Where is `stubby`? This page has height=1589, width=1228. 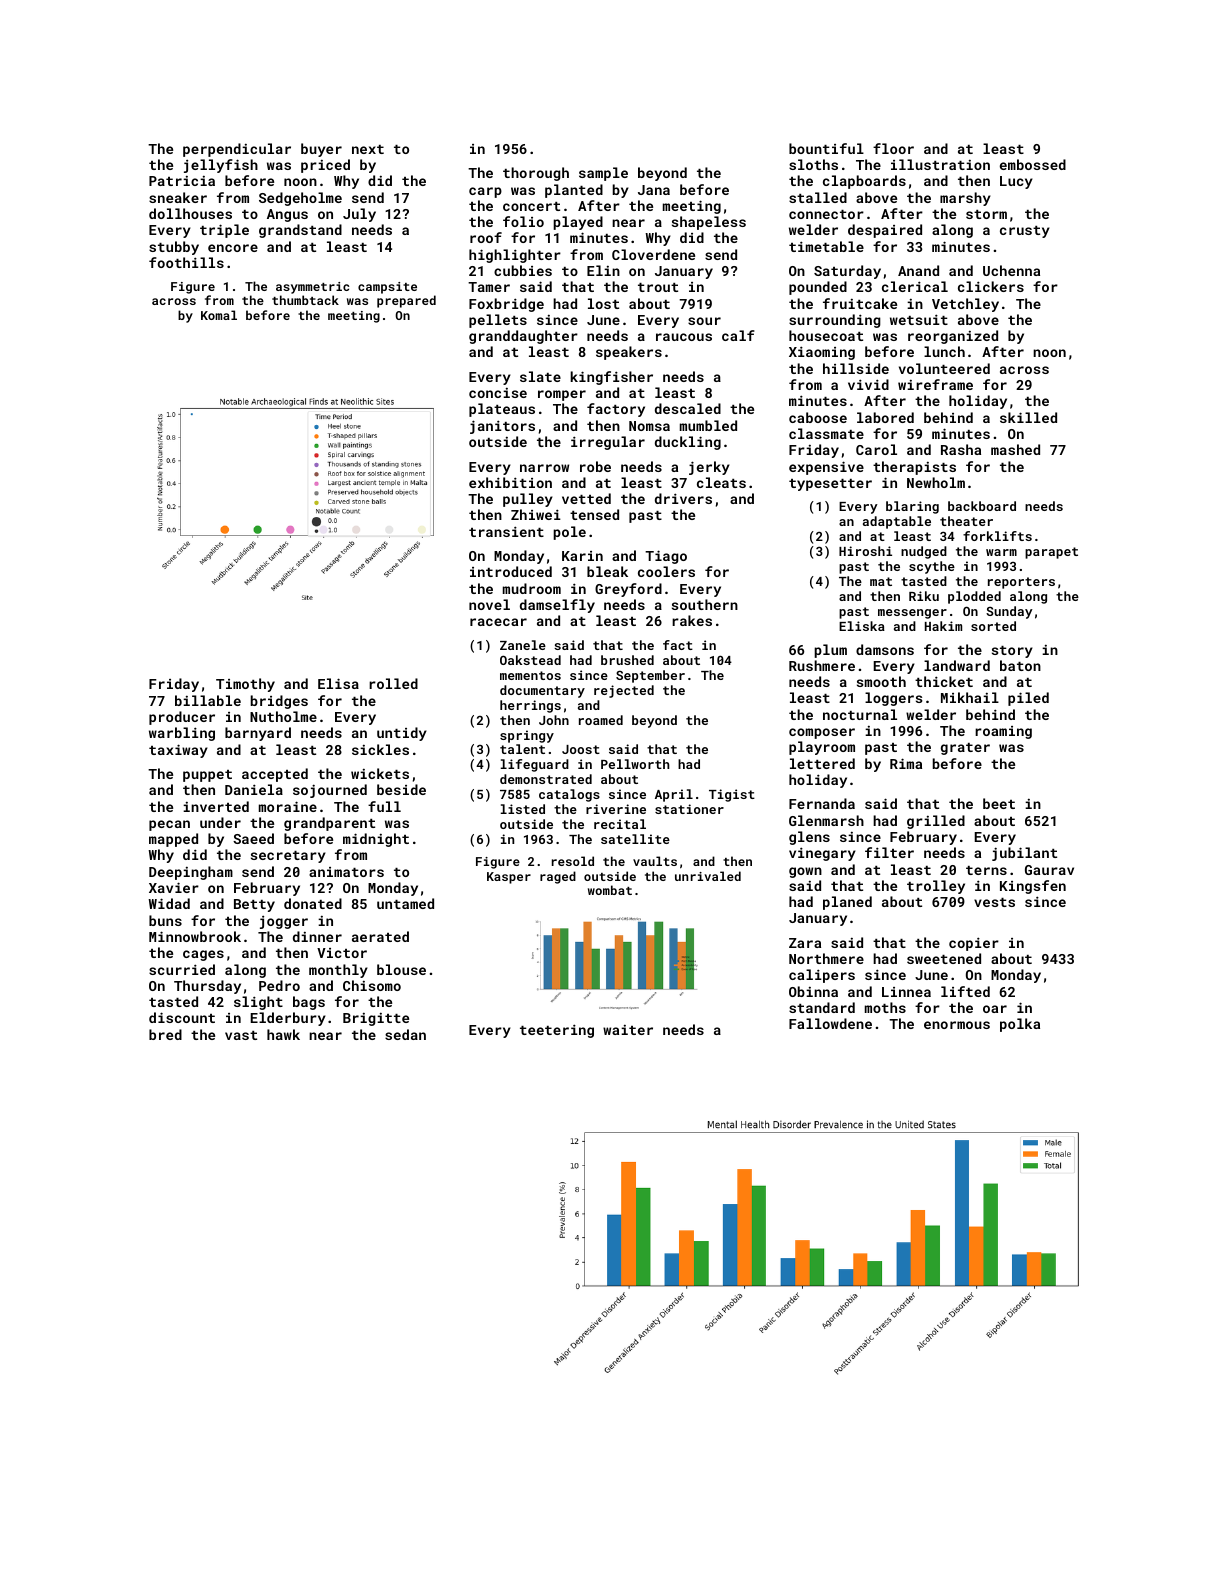 stubby is located at coordinates (174, 248).
